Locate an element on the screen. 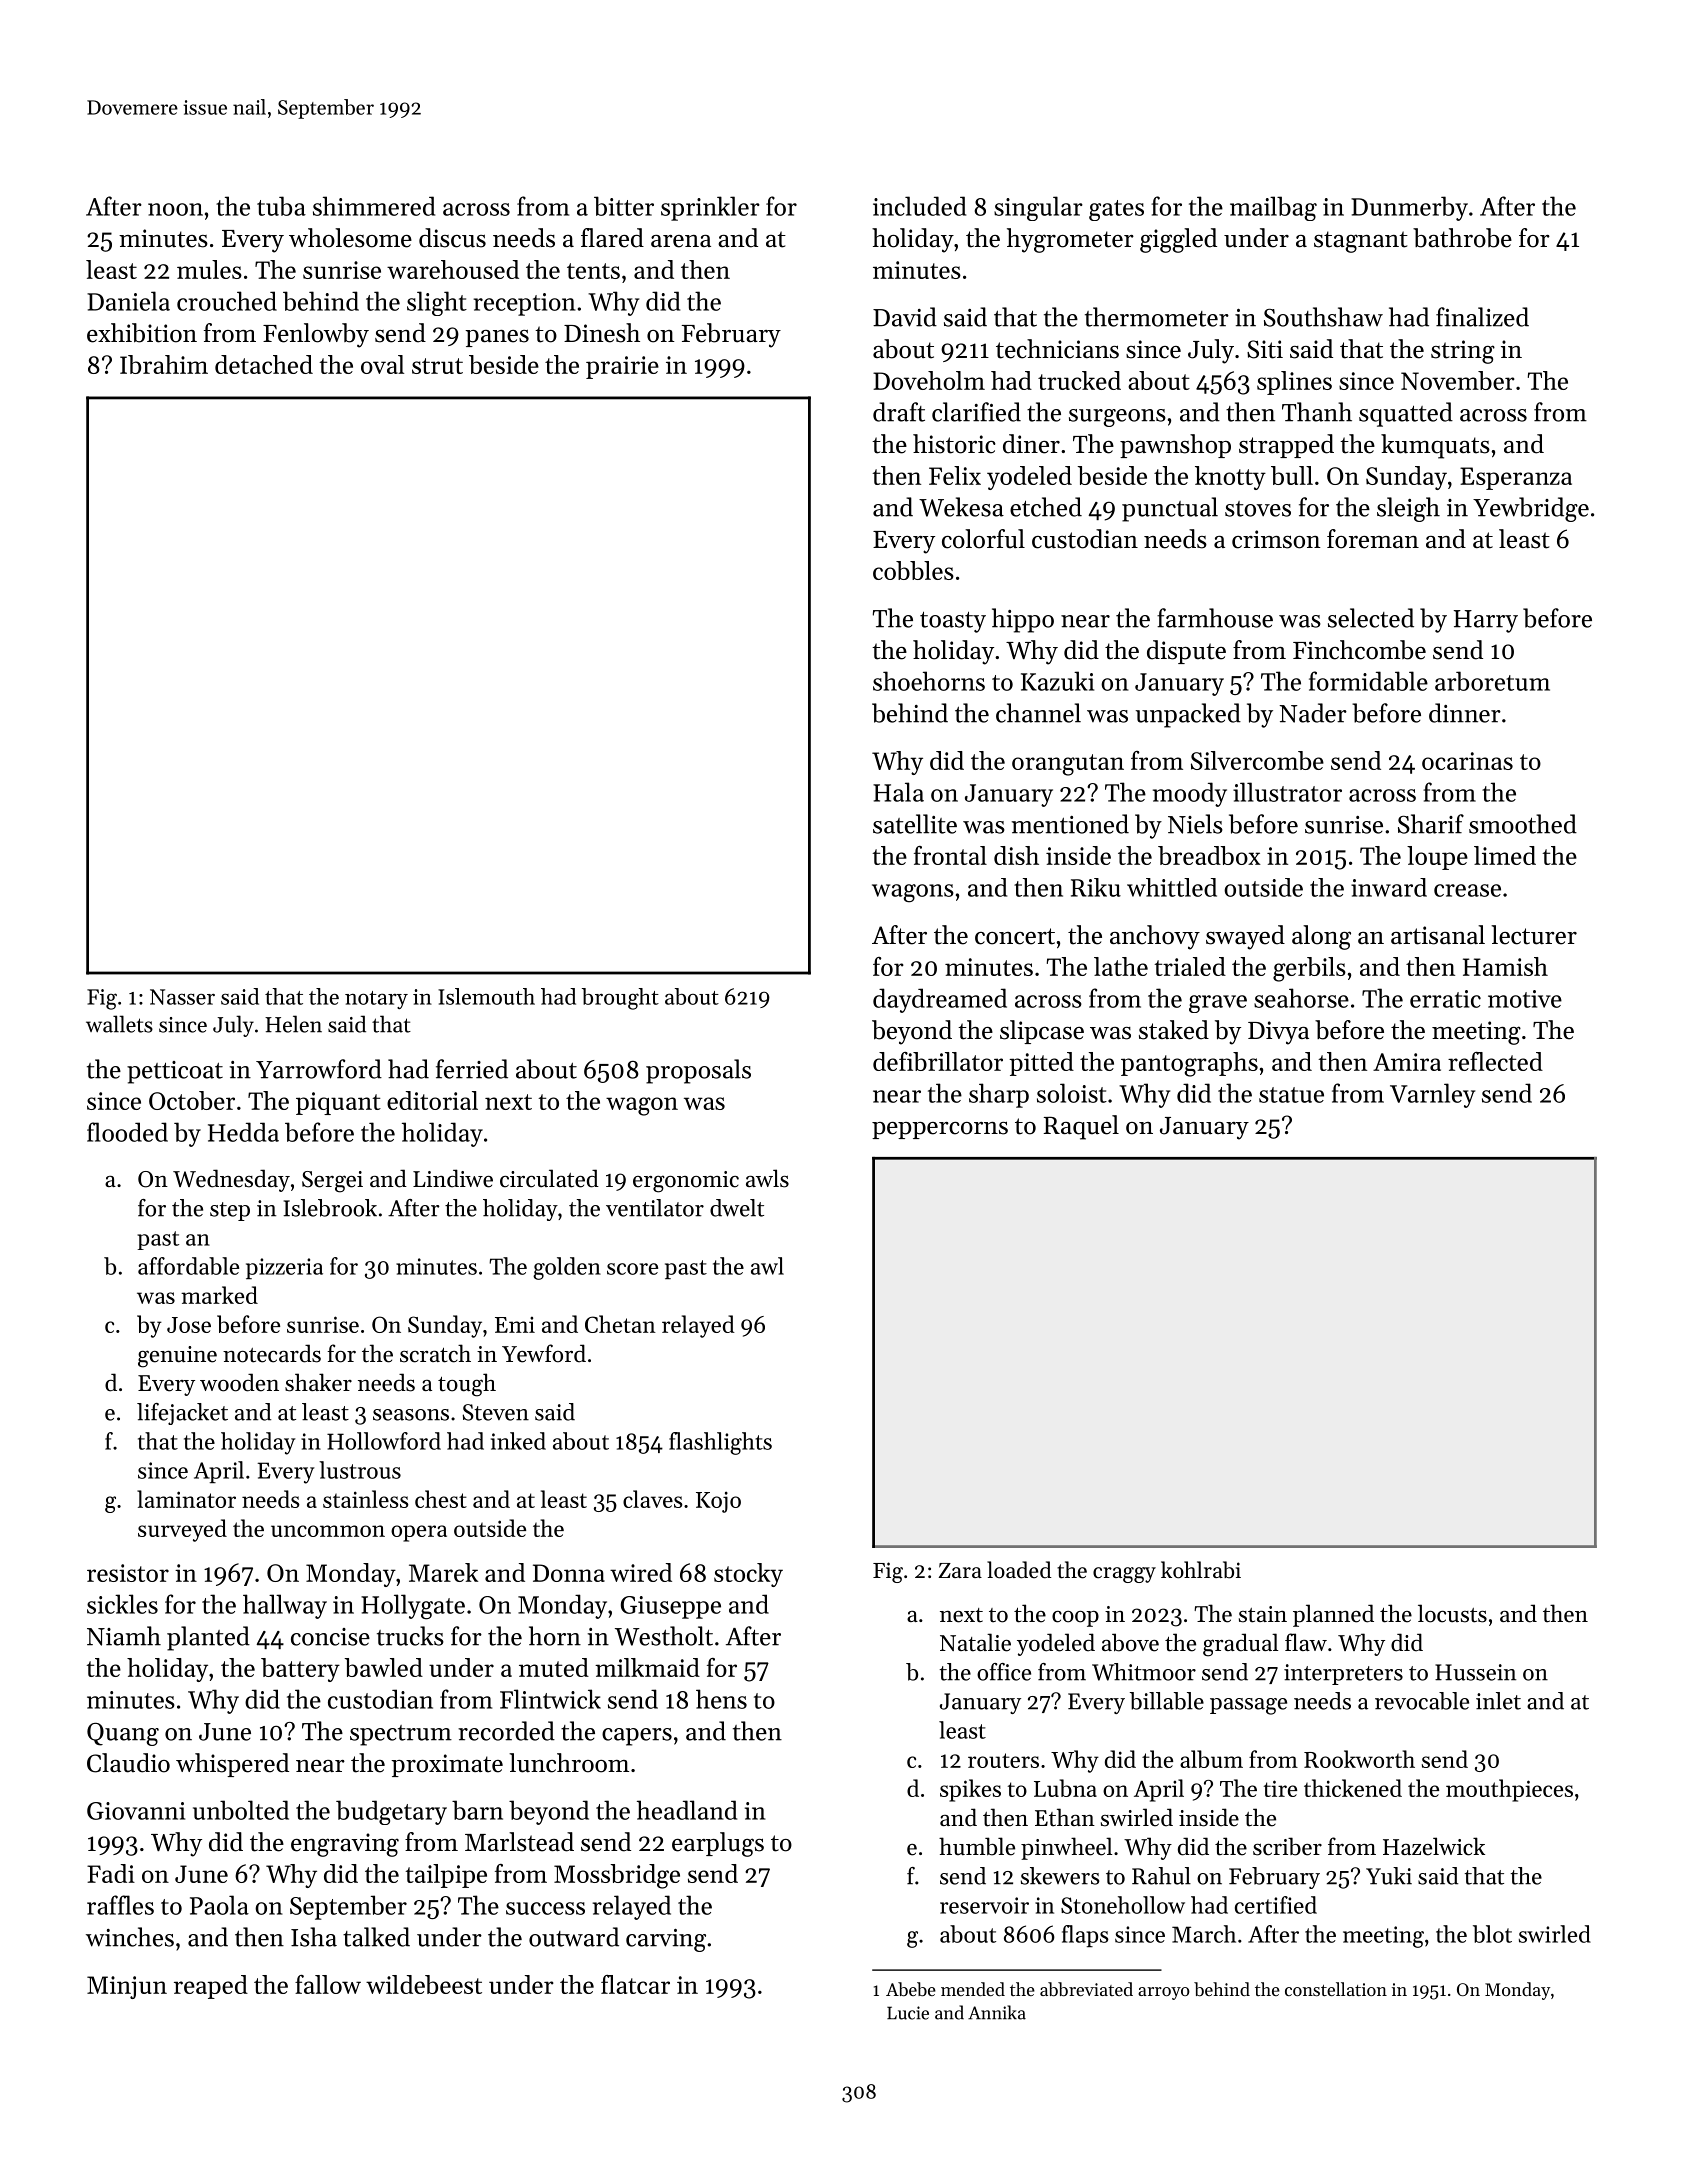  tents is located at coordinates (593, 271).
